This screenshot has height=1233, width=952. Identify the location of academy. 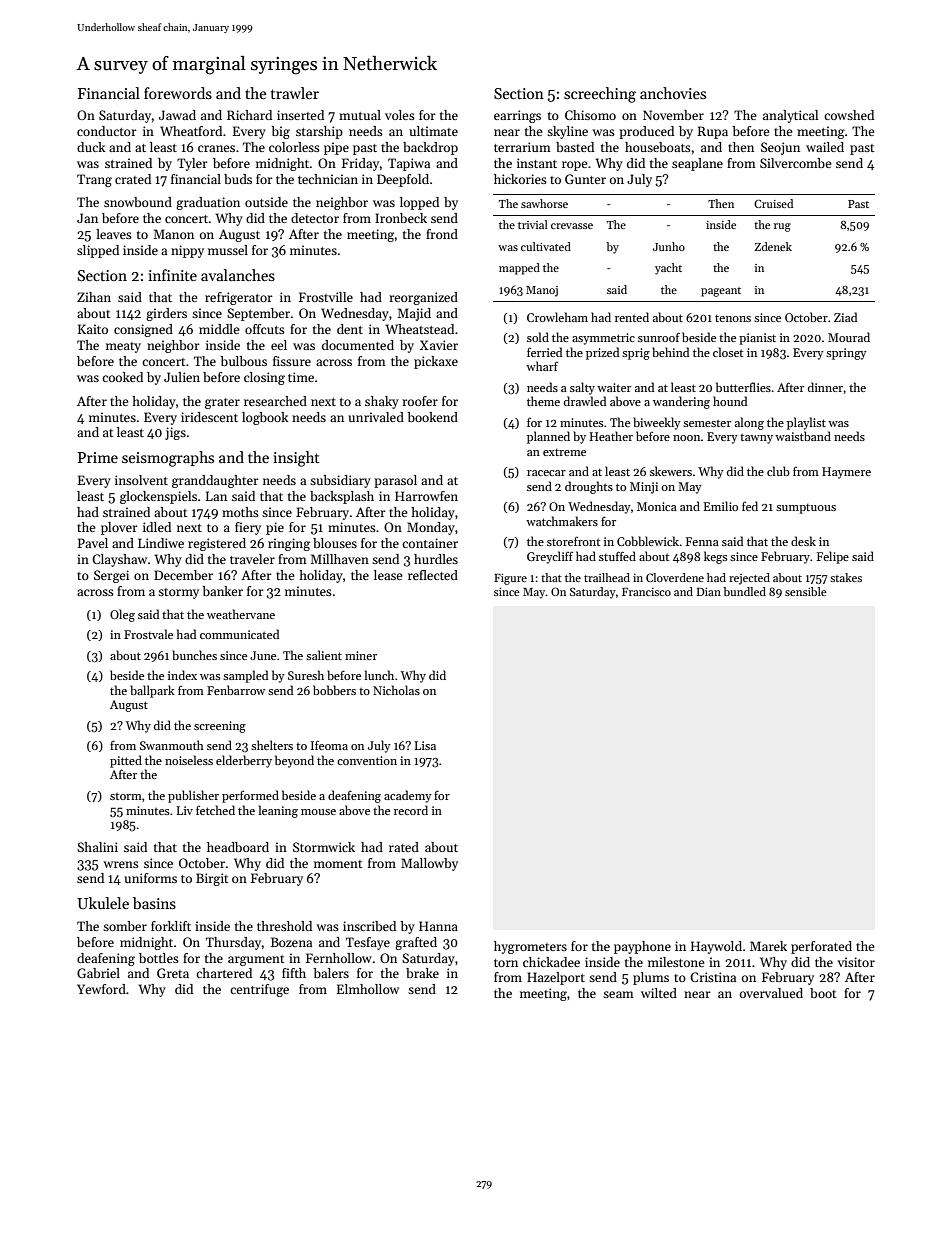
(408, 796).
